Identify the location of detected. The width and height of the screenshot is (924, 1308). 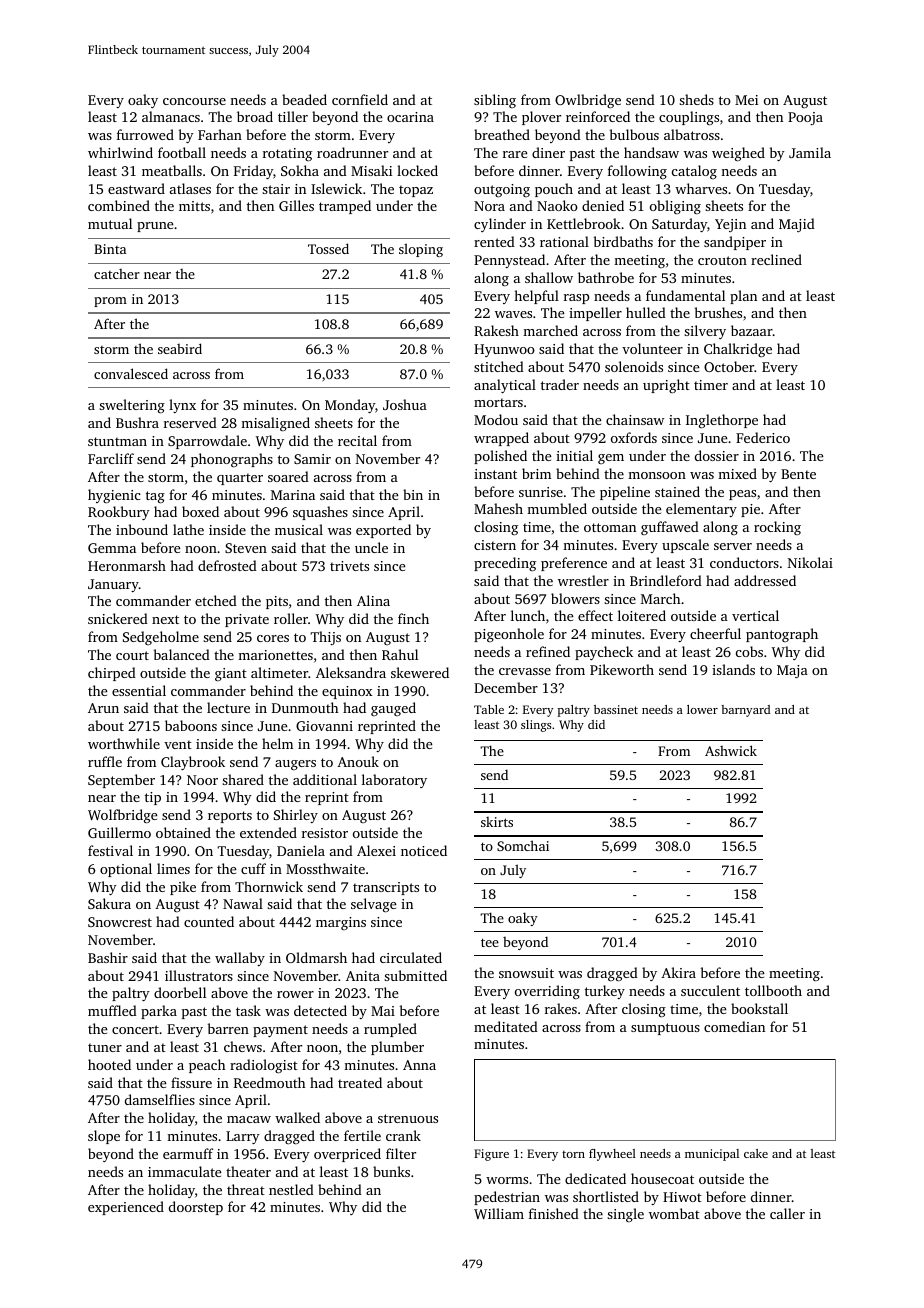
(320, 1010).
